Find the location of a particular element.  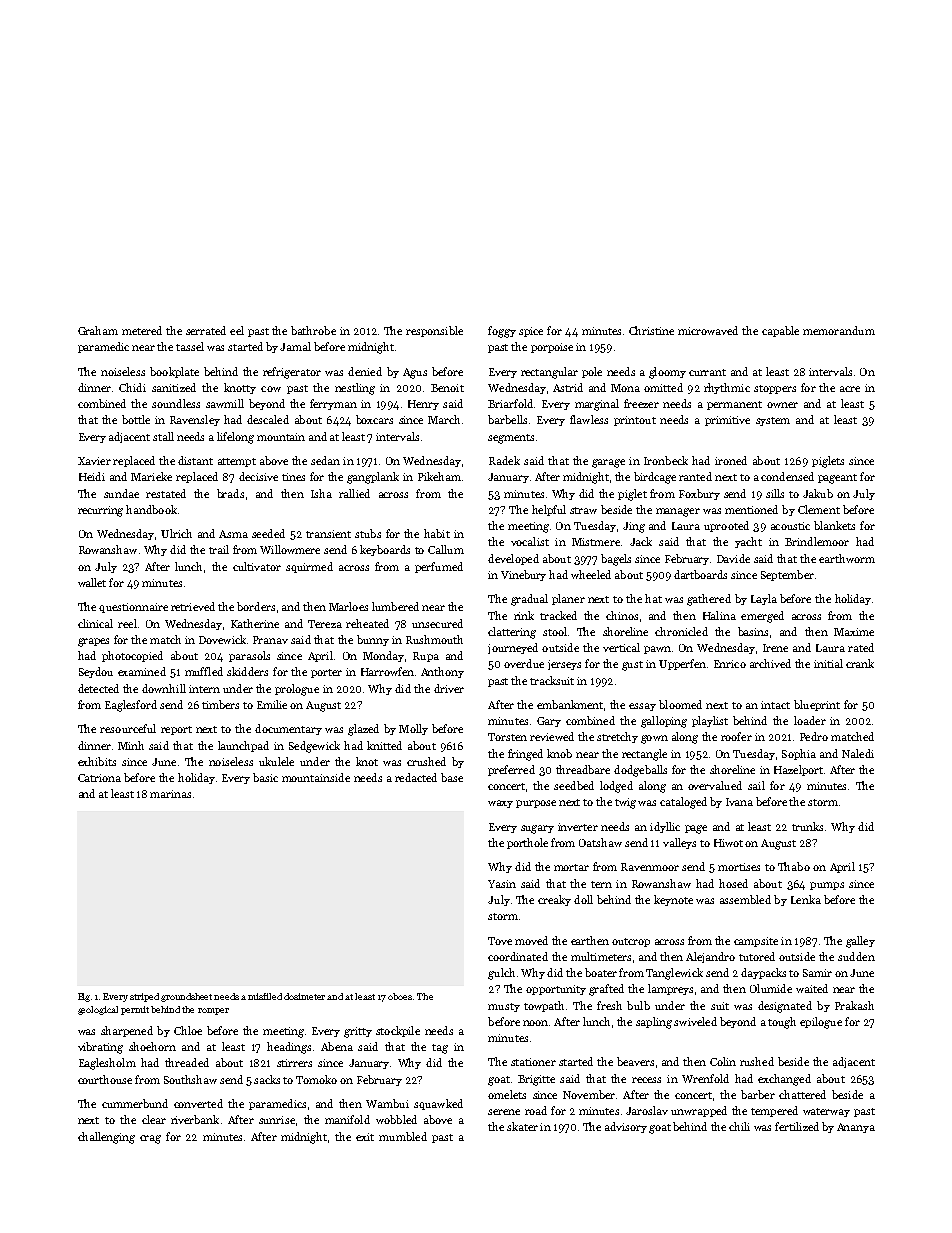

recurring is located at coordinates (100, 511).
